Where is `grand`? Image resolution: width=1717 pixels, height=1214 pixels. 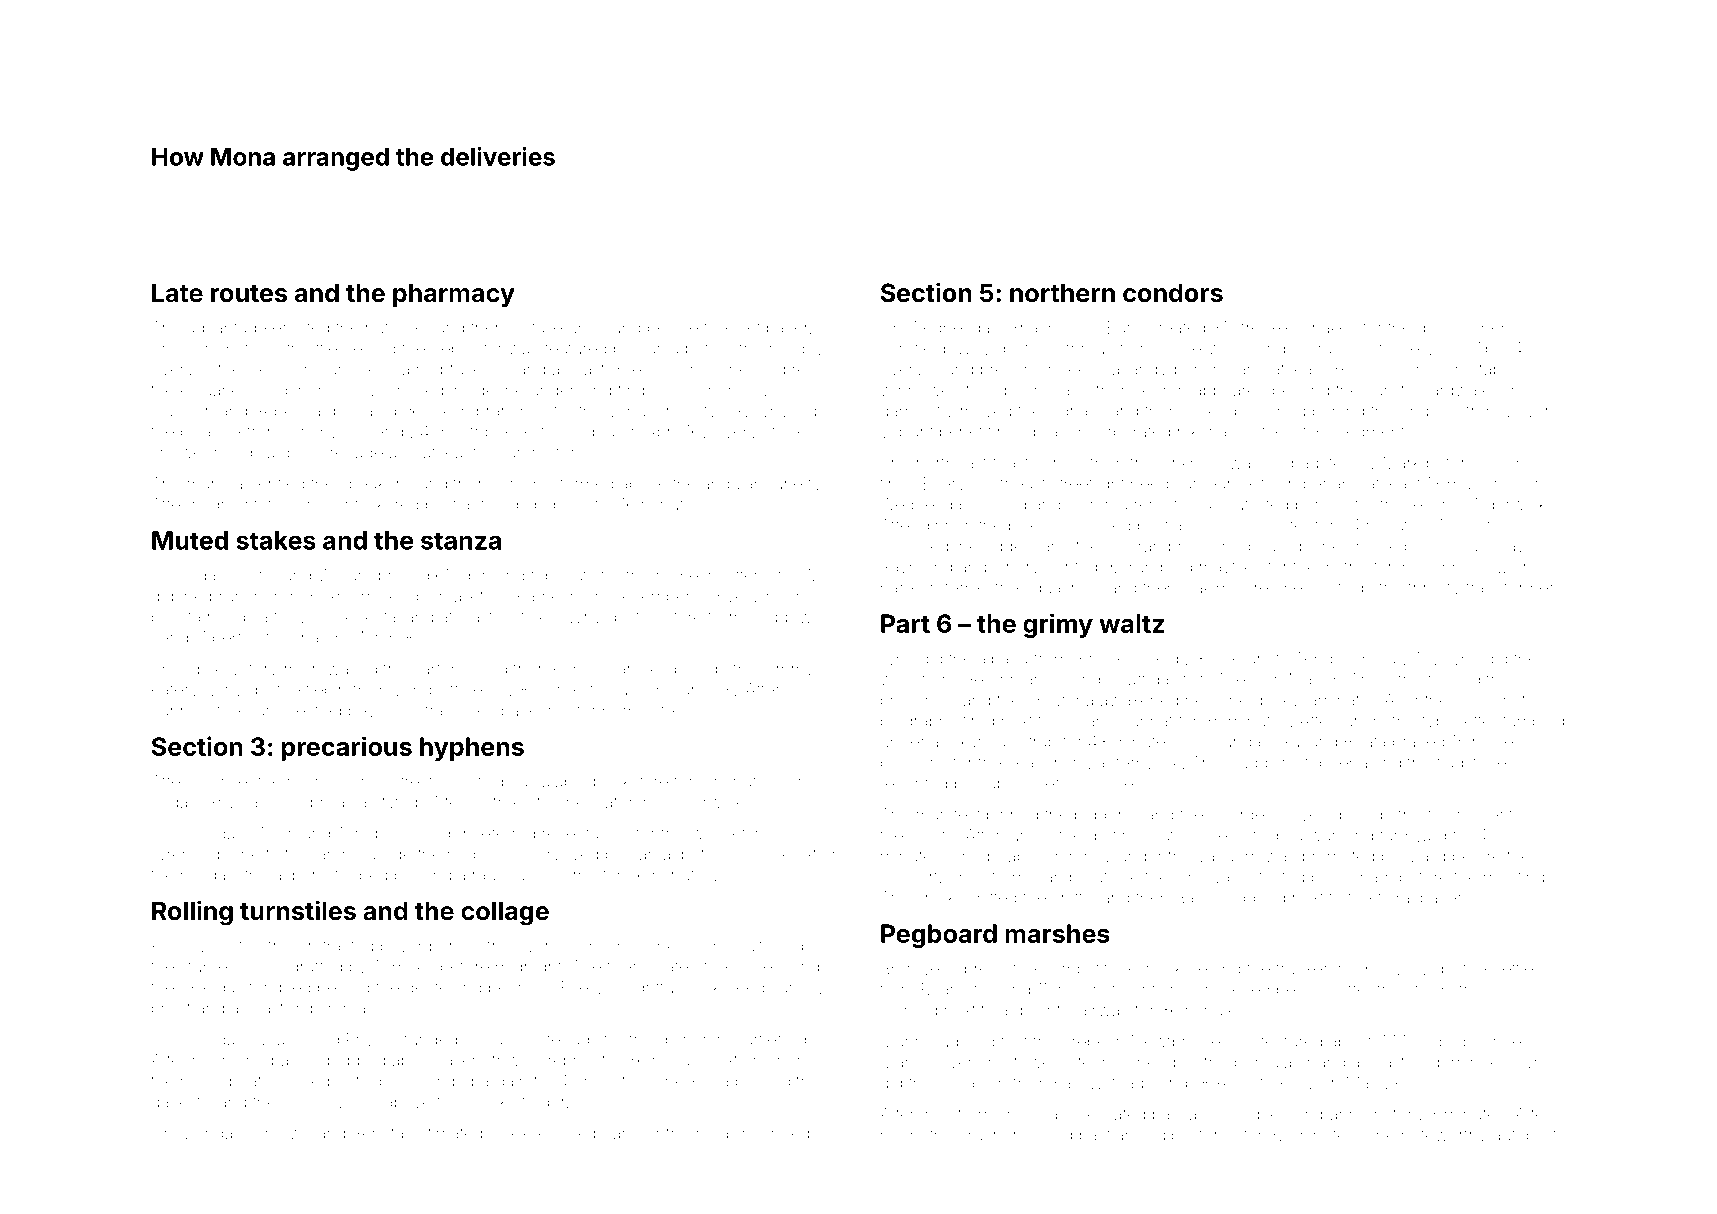
grand is located at coordinates (1093, 723).
